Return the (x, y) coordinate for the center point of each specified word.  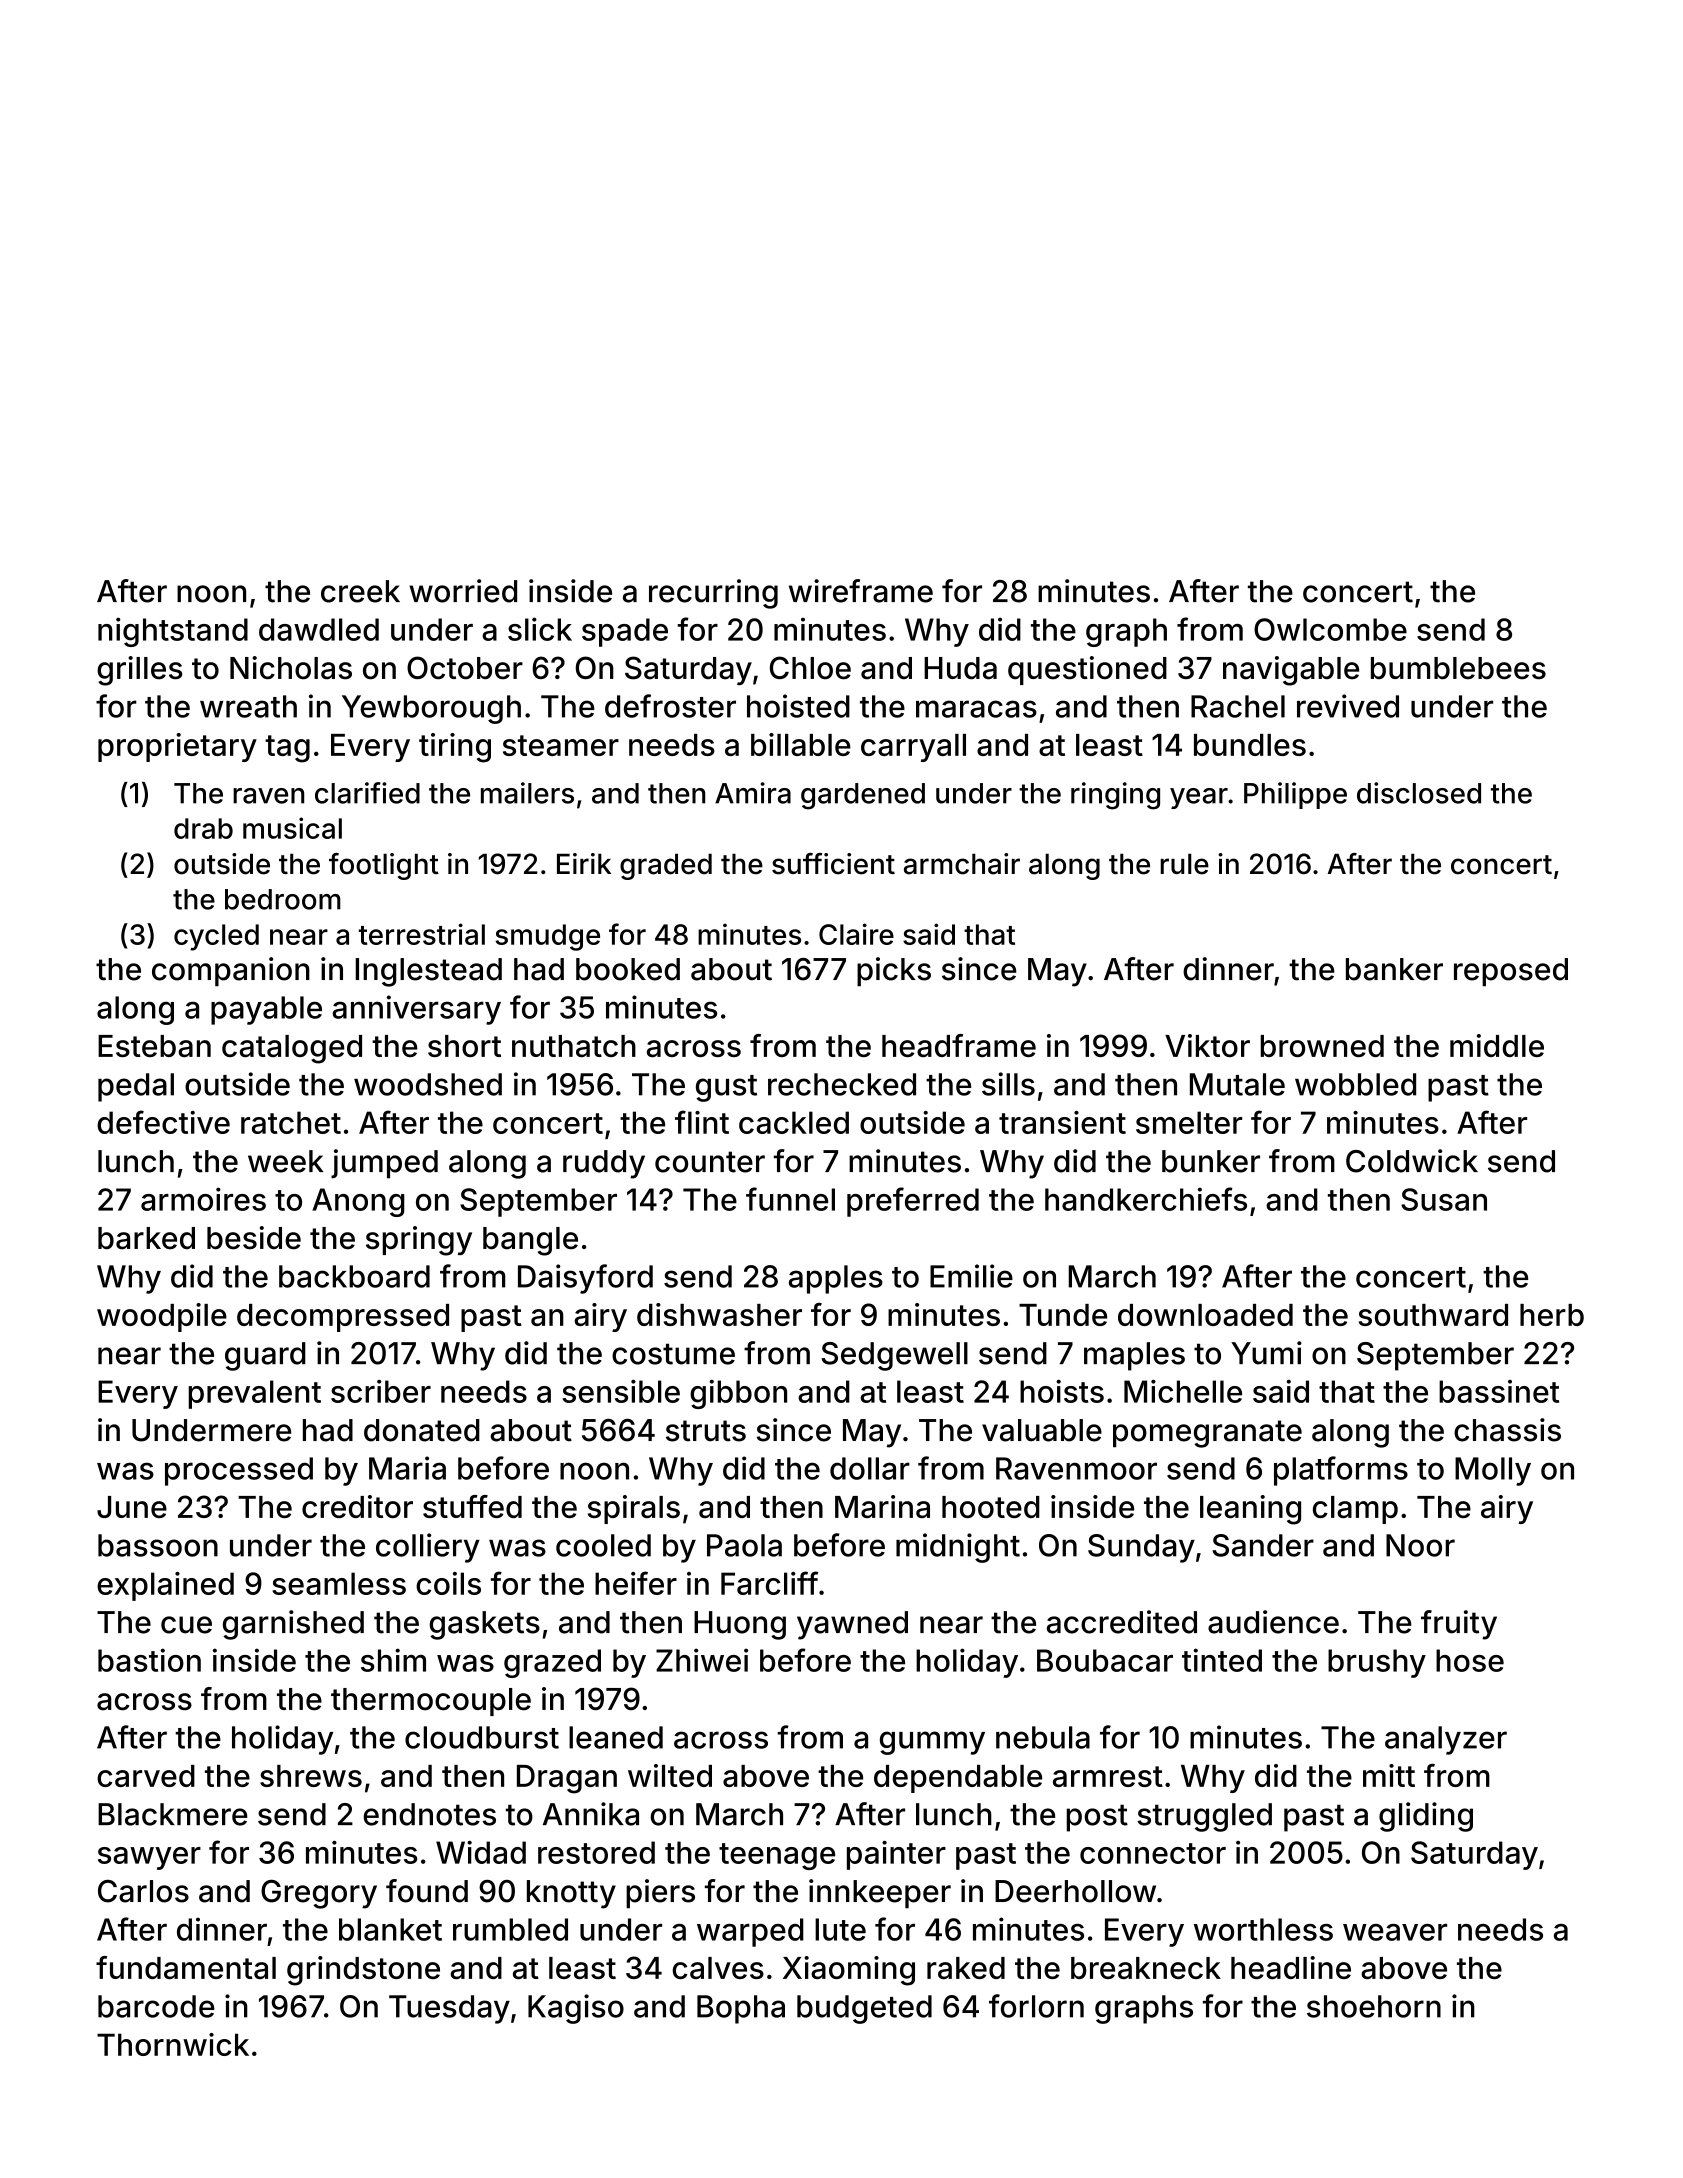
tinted (1222, 1660)
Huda (960, 668)
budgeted (864, 2009)
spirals (634, 1509)
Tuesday (449, 2009)
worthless (1263, 1929)
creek (360, 591)
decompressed (343, 1318)
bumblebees (1458, 668)
